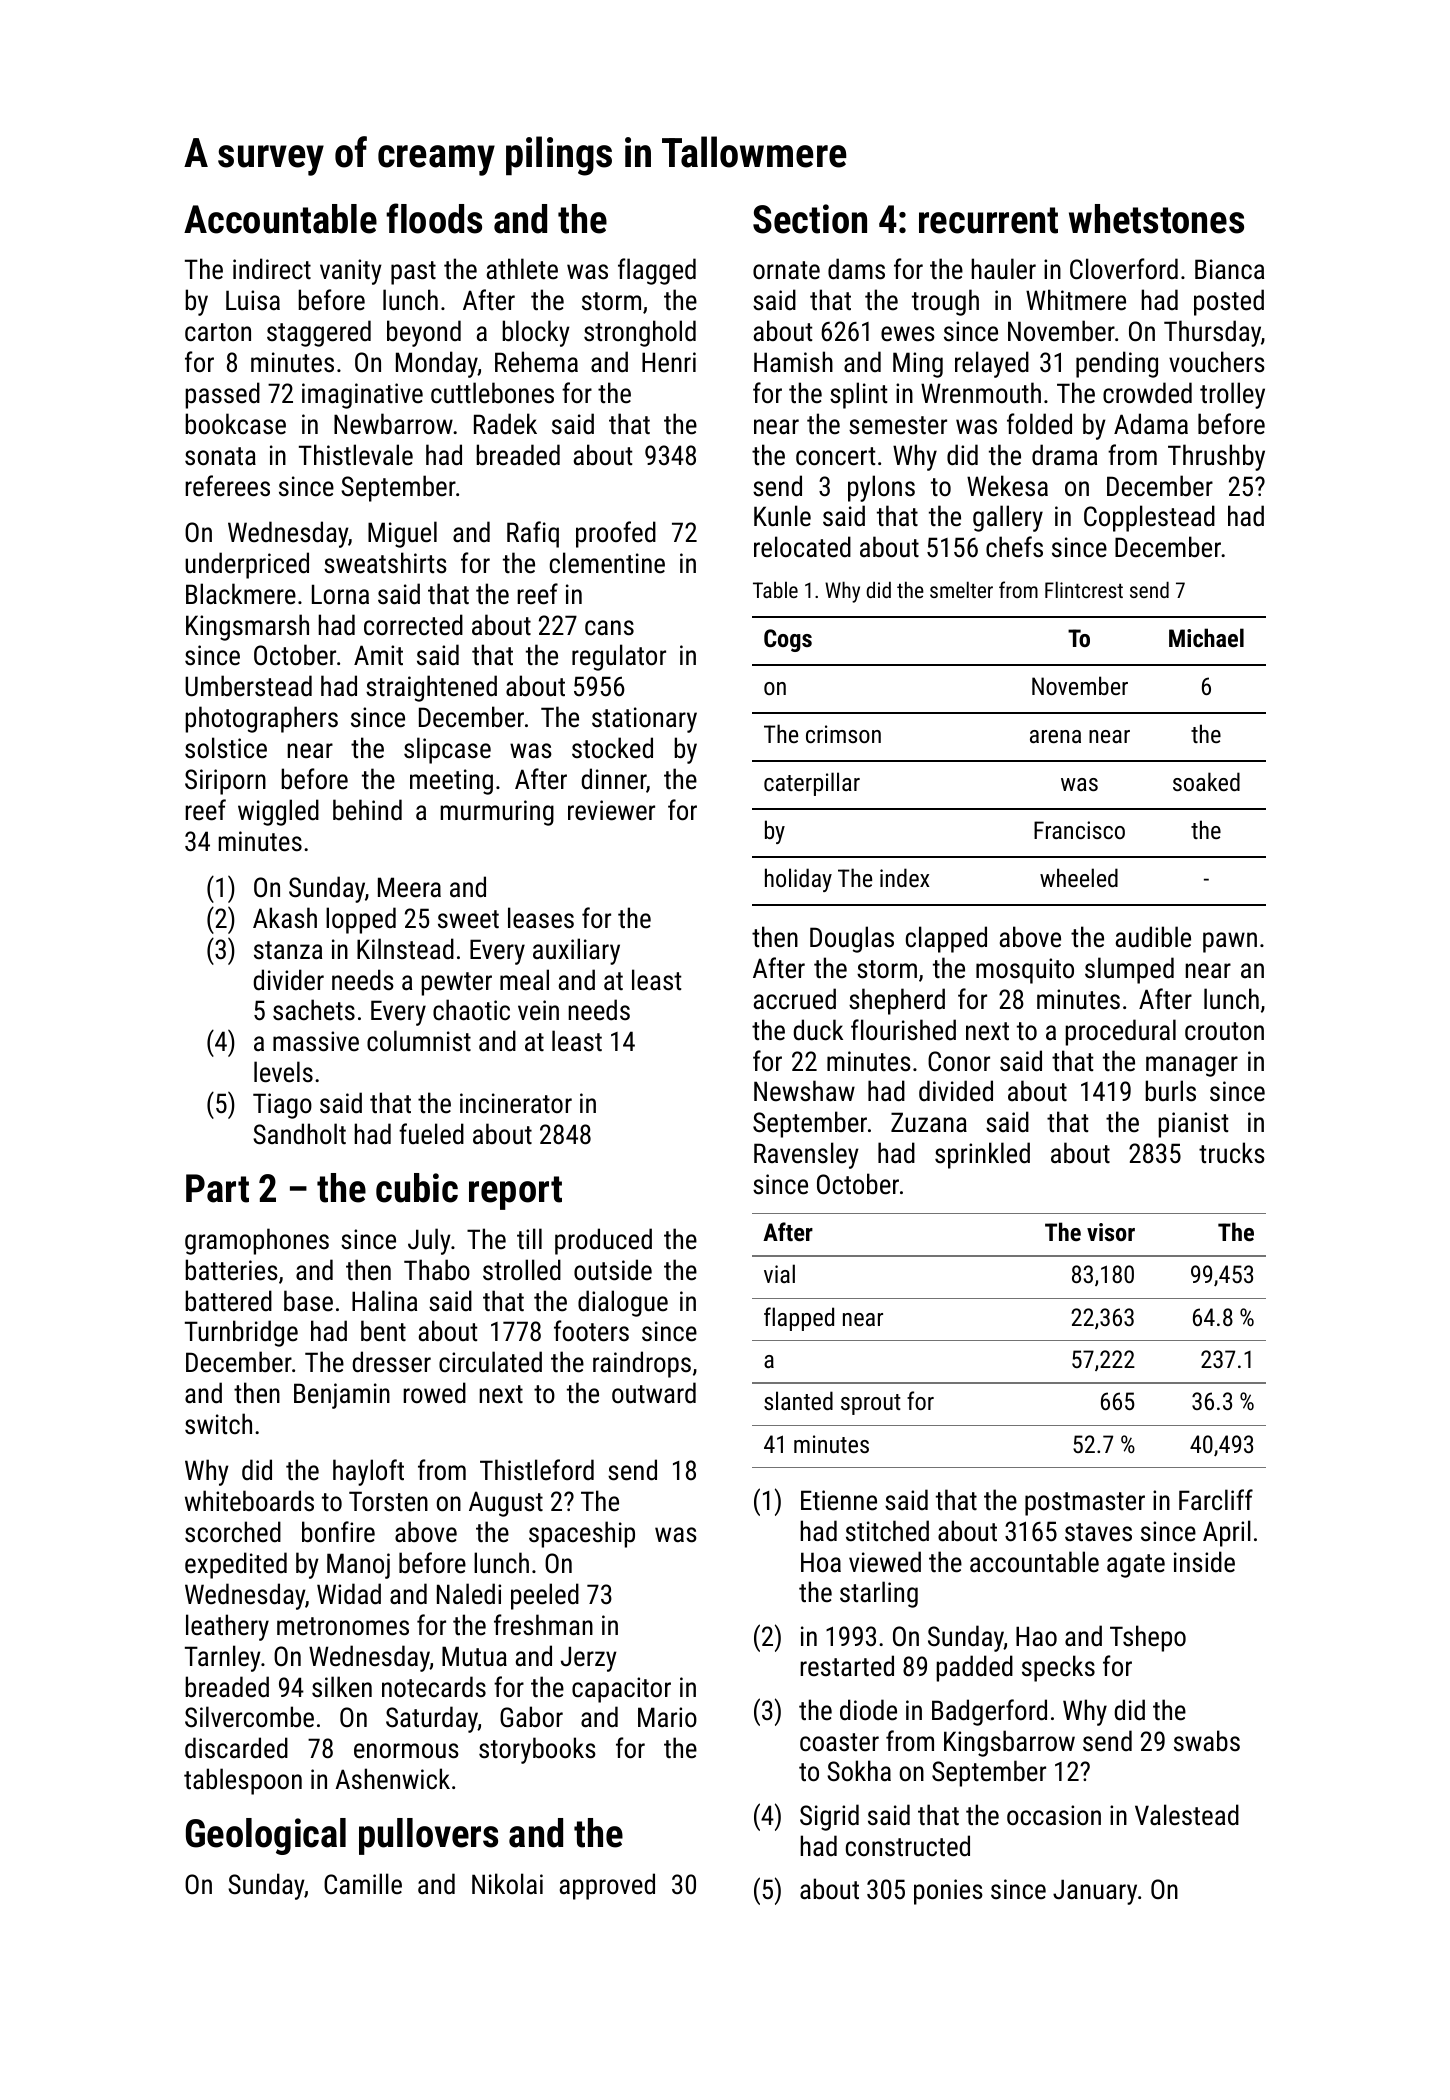 This screenshot has height=2100, width=1450. Describe the element at coordinates (247, 627) in the screenshot. I see `Kingsmarsh` at that location.
